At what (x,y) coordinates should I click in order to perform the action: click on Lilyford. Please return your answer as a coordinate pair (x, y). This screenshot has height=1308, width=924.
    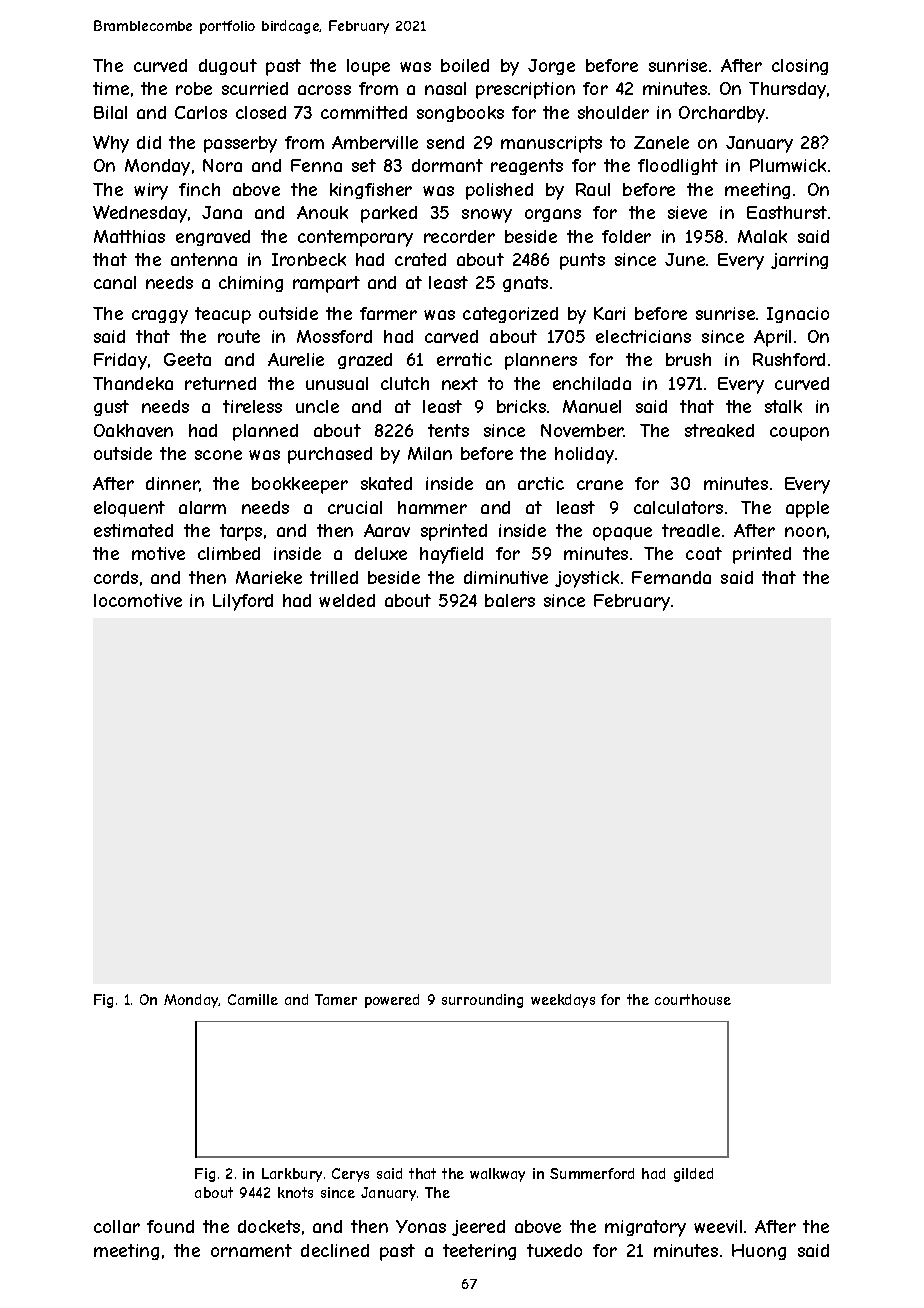
    Looking at the image, I should click on (243, 602).
